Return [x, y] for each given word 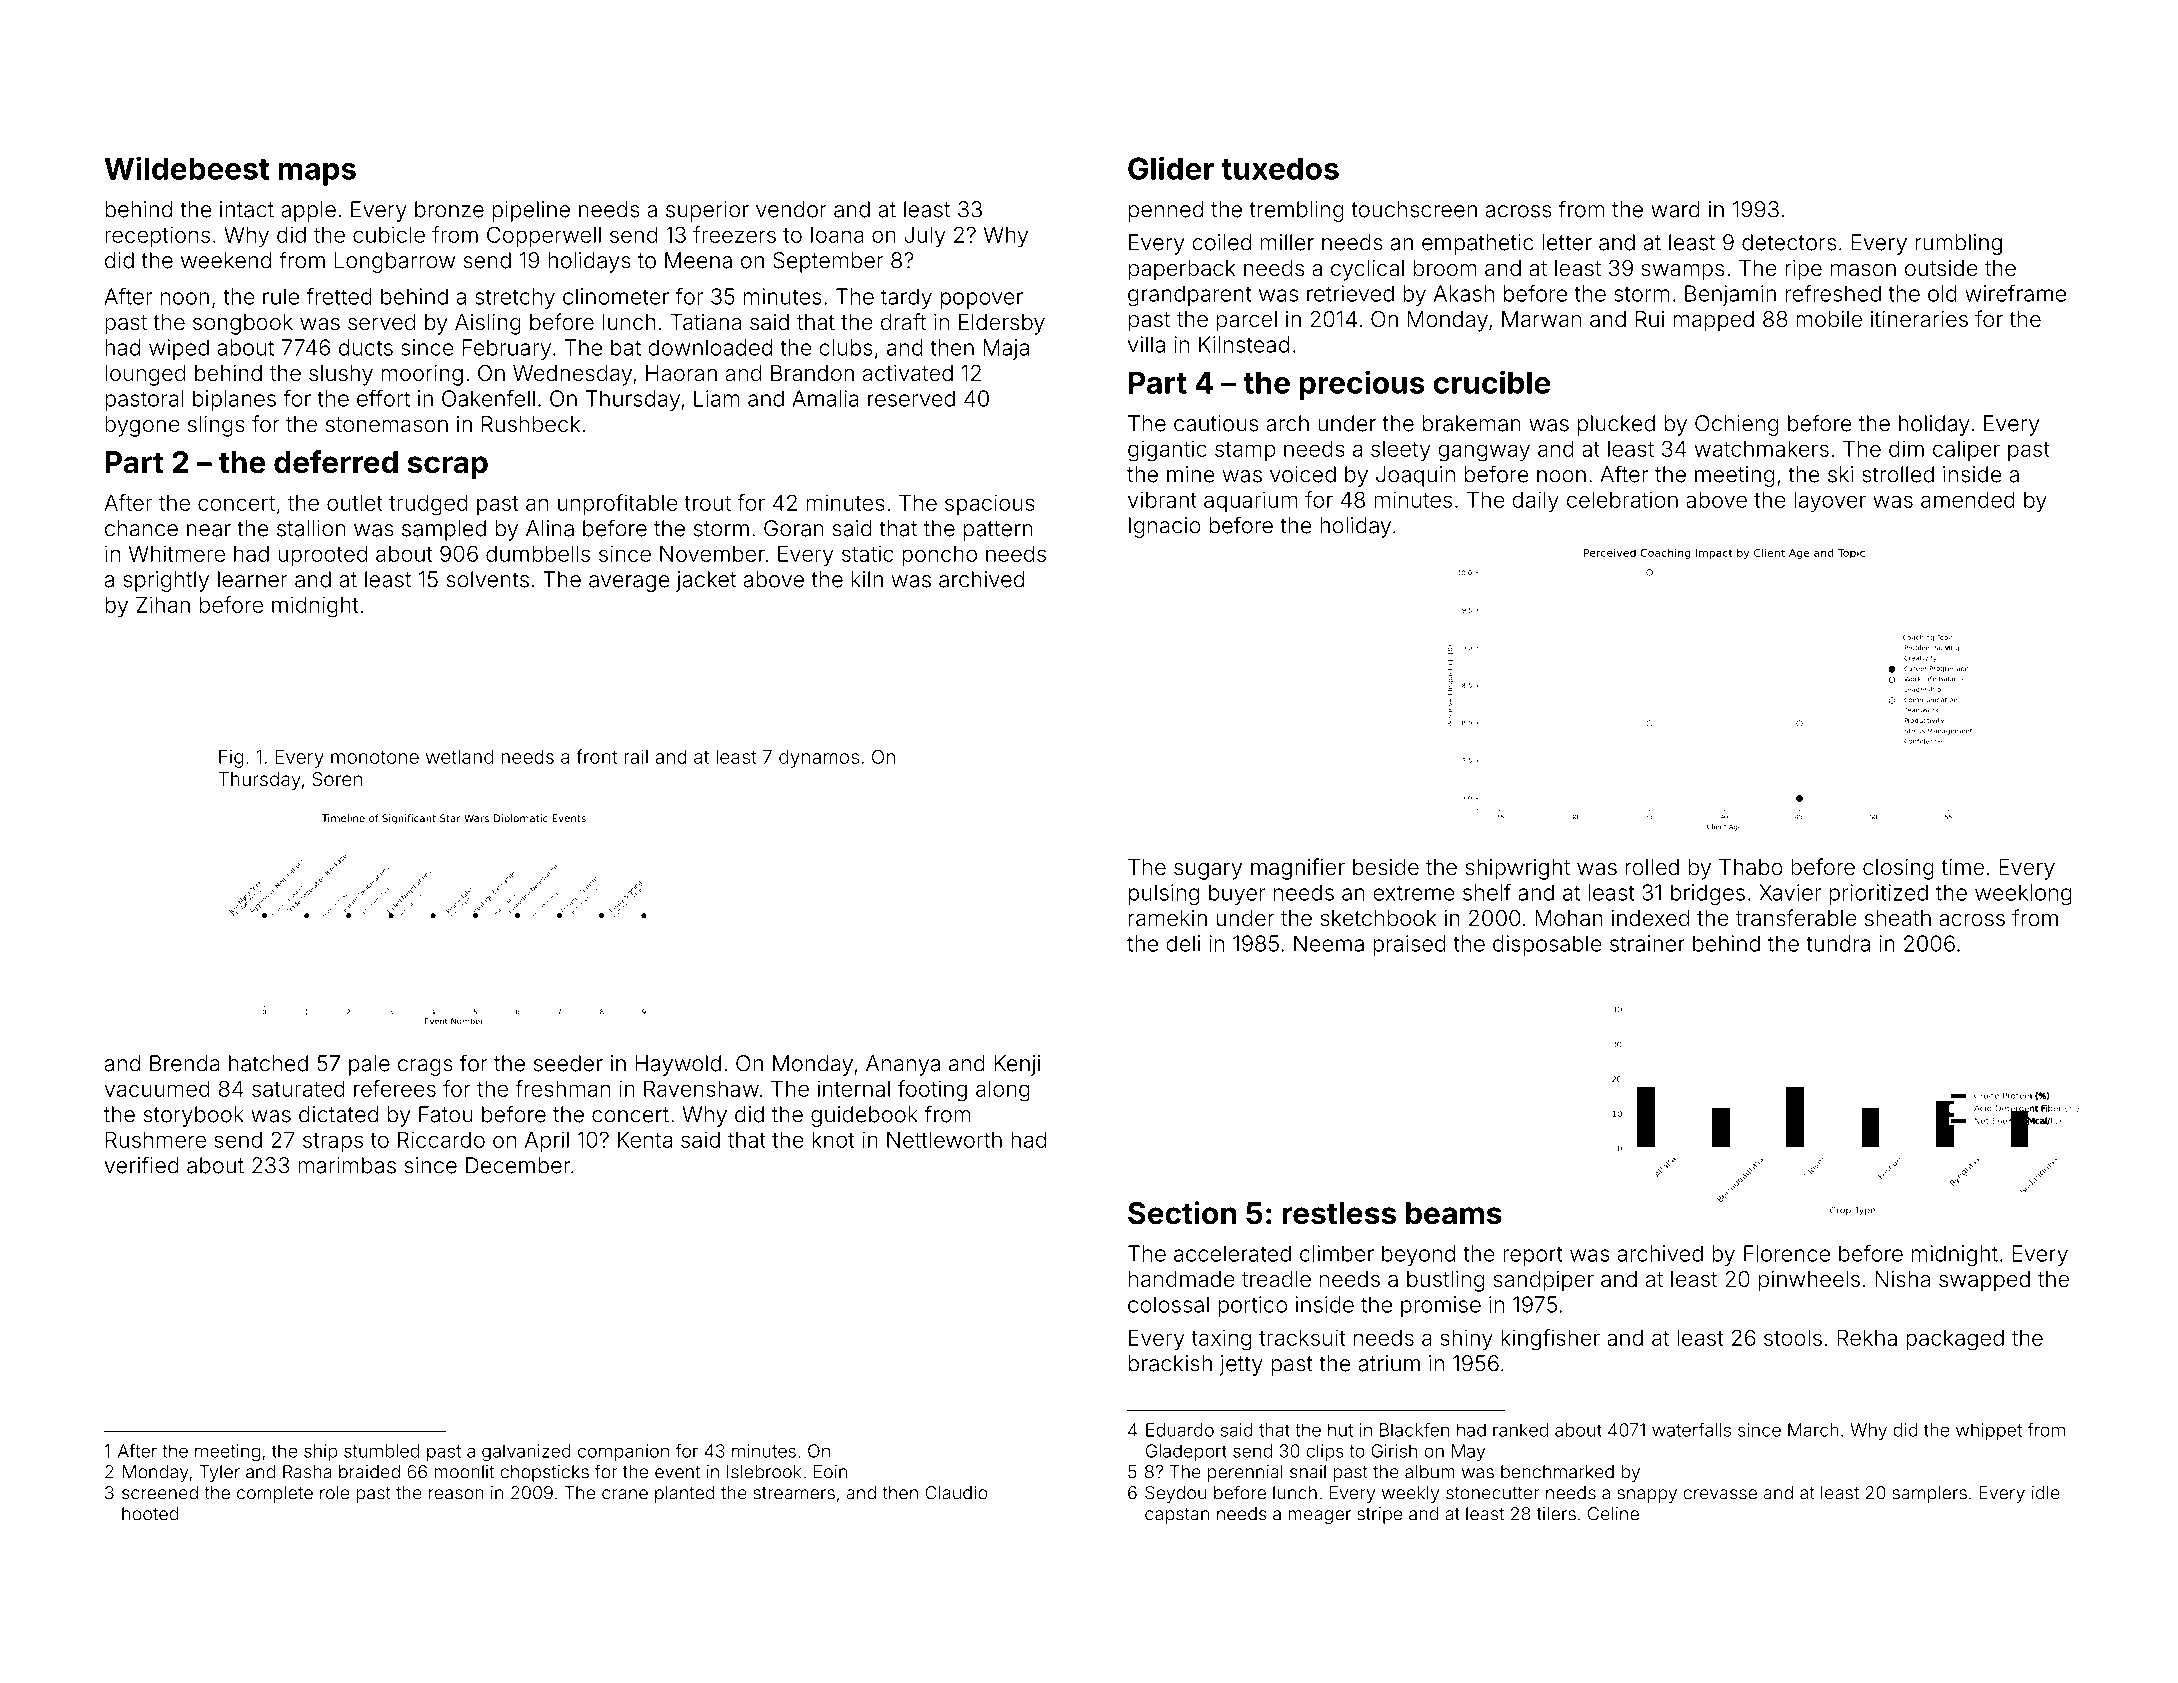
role [334, 1493]
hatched [268, 1063]
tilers [1556, 1514]
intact [247, 209]
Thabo [1751, 867]
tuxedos [1280, 168]
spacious [990, 504]
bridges [1708, 894]
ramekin [1168, 918]
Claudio [956, 1493]
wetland [459, 757]
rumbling [1959, 244]
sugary [1208, 871]
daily [1535, 502]
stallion [311, 528]
